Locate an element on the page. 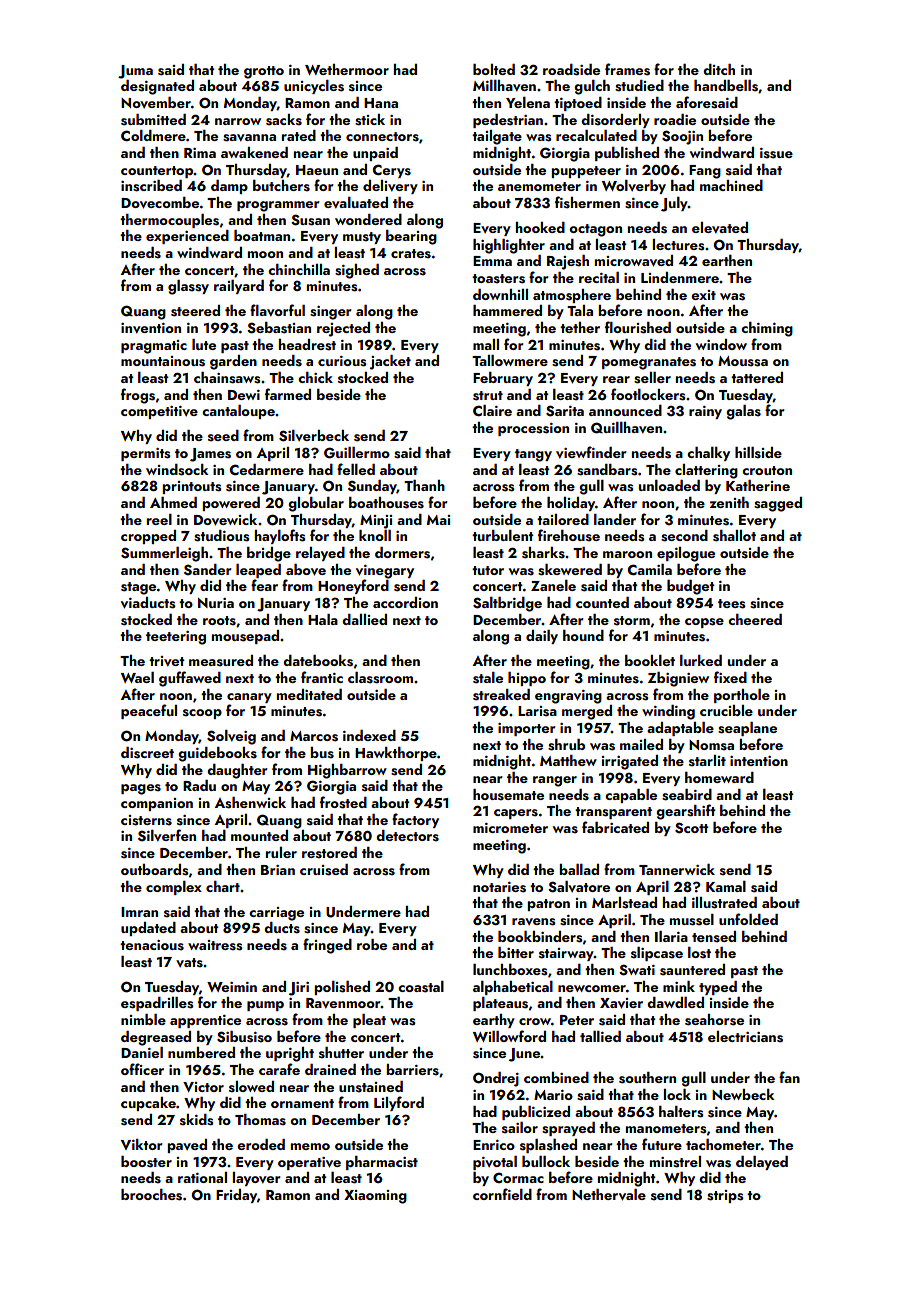 The height and width of the image is (1308, 924). unloaded is located at coordinates (669, 485).
